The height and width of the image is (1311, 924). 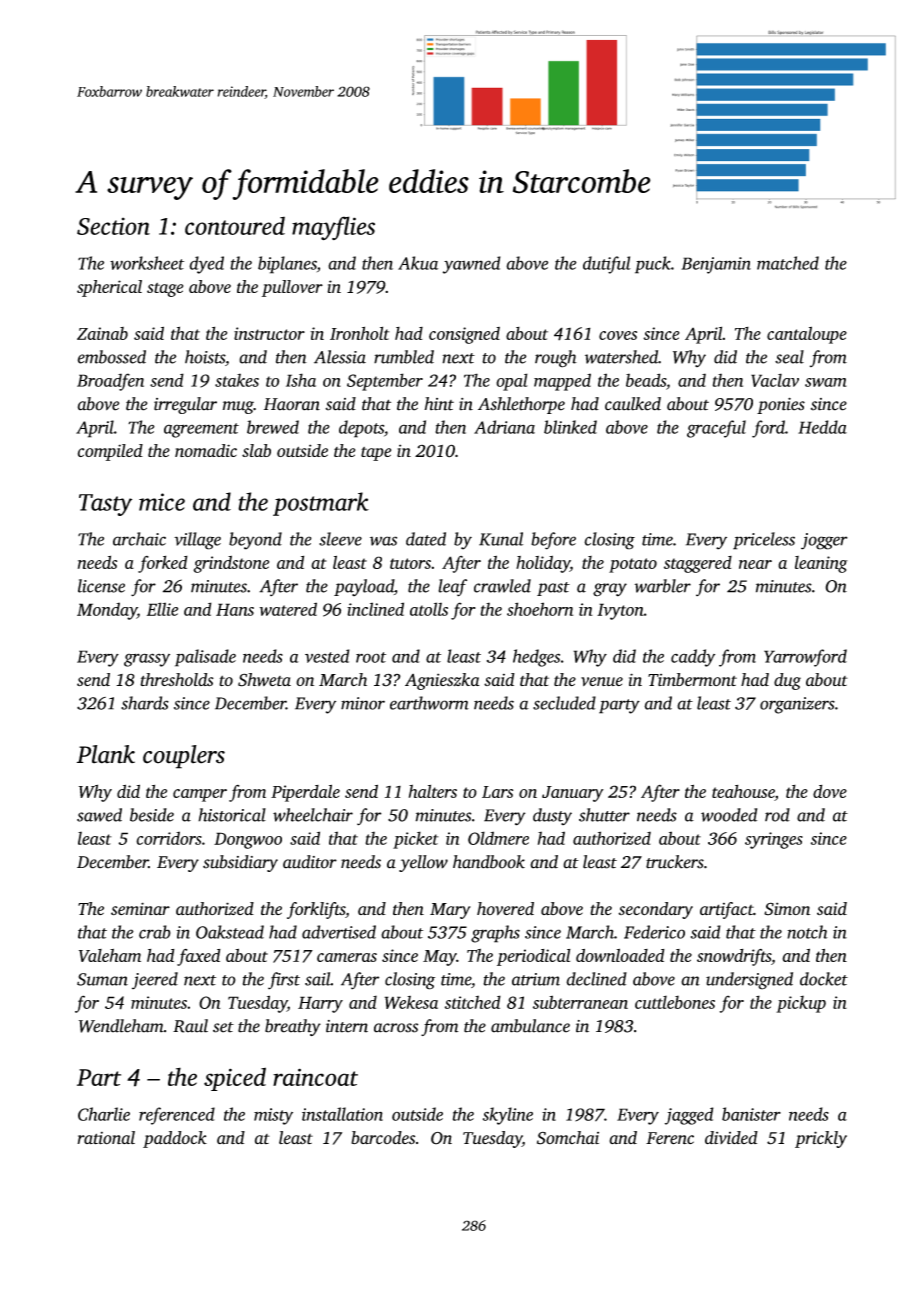 I want to click on tutors, so click(x=410, y=563).
